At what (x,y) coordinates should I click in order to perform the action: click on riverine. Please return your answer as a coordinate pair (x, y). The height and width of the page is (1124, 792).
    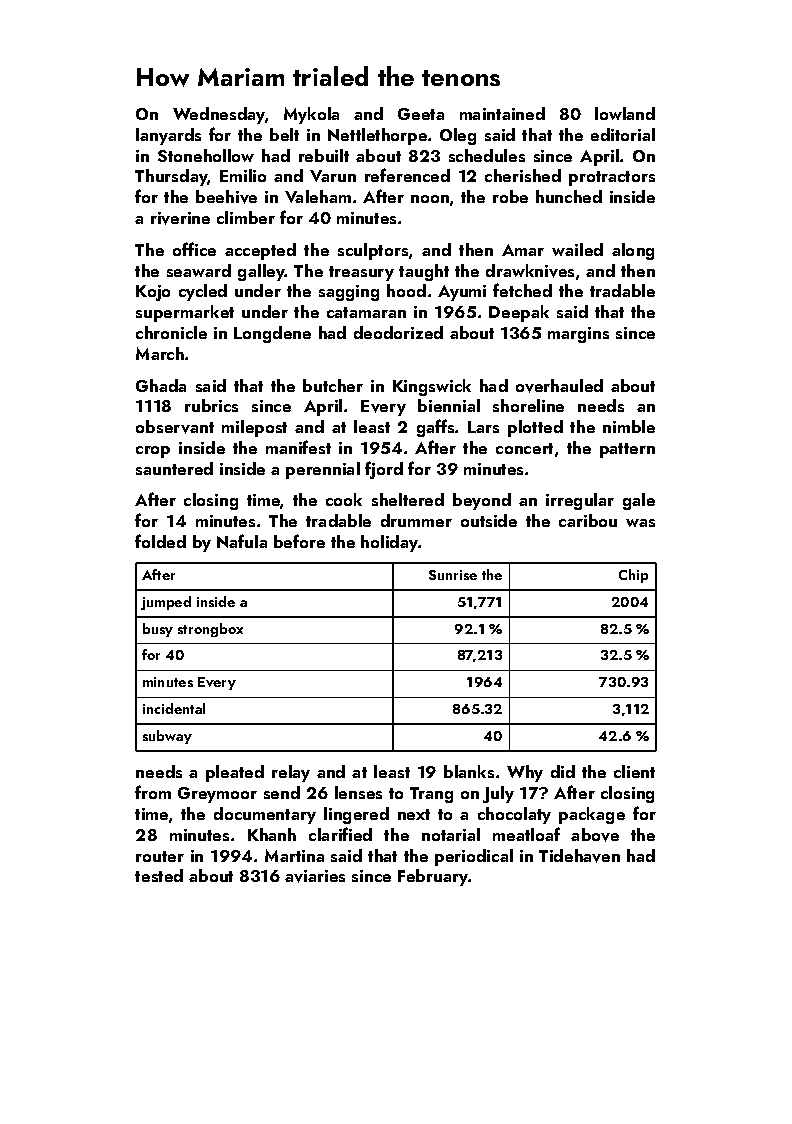
    Looking at the image, I should click on (180, 218).
